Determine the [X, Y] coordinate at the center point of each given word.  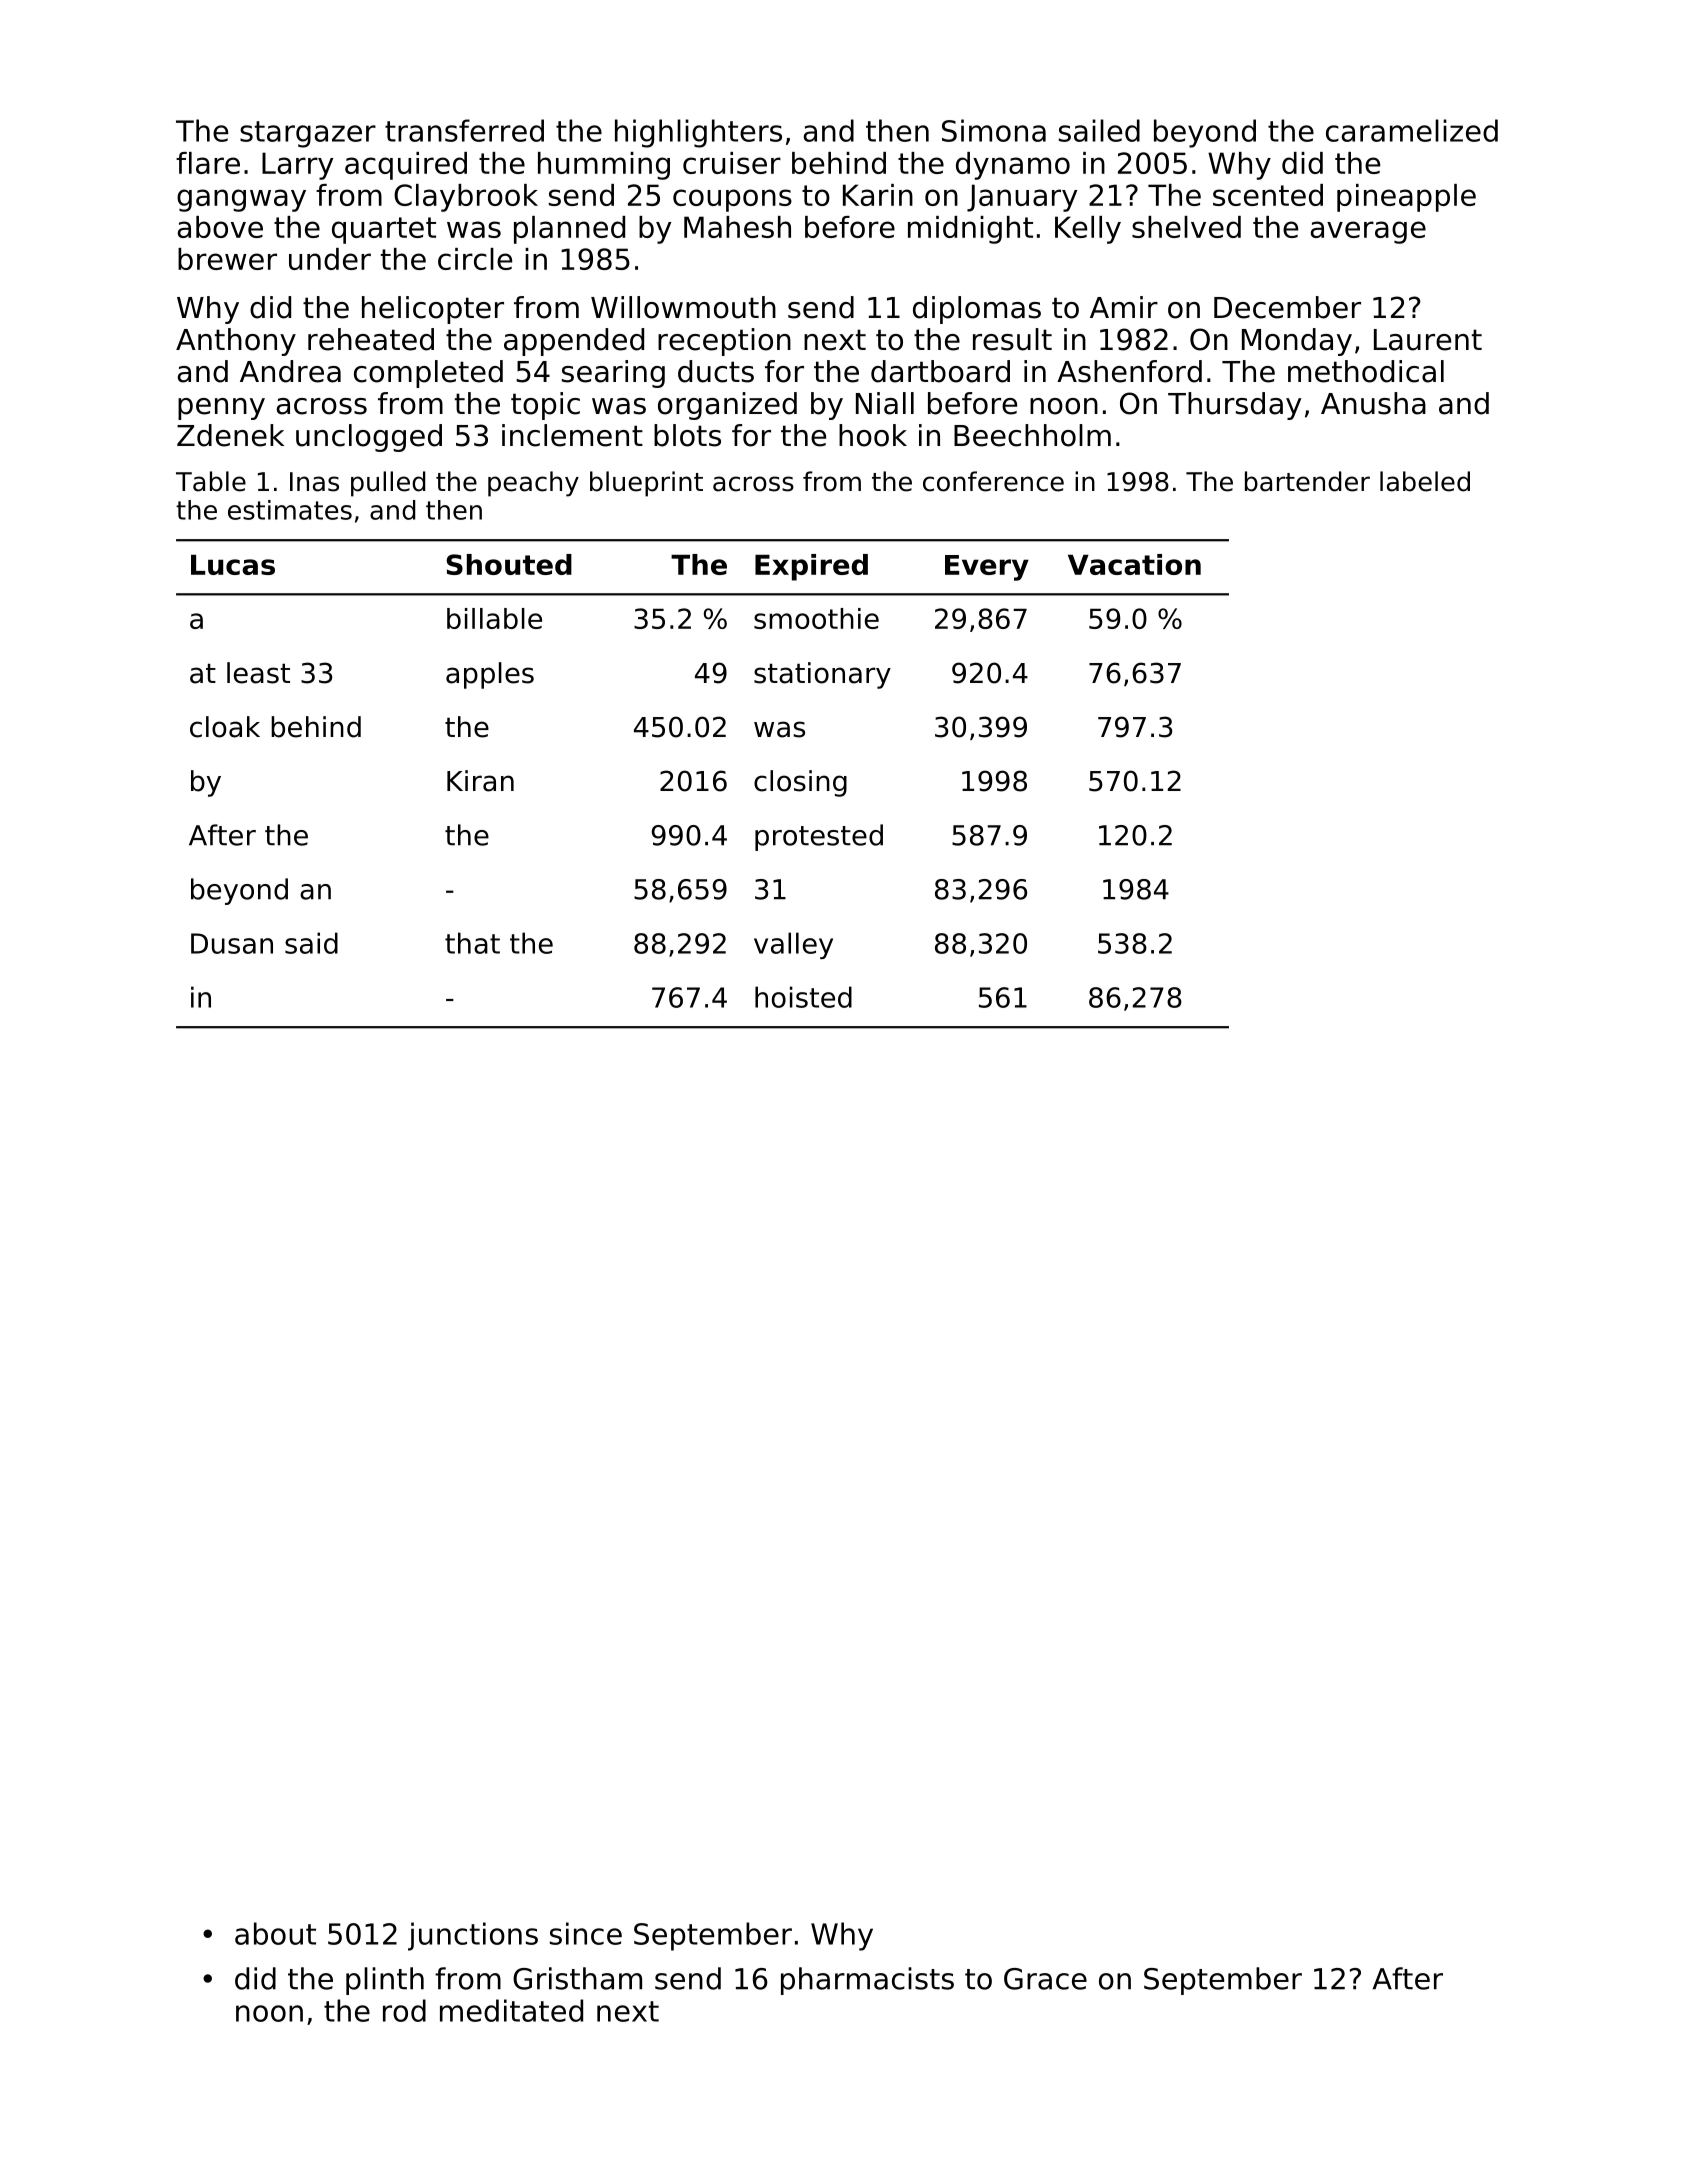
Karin [878, 195]
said [311, 943]
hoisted [803, 997]
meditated [511, 2010]
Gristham [577, 1978]
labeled [1425, 481]
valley [793, 945]
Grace [1045, 1979]
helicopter [433, 310]
